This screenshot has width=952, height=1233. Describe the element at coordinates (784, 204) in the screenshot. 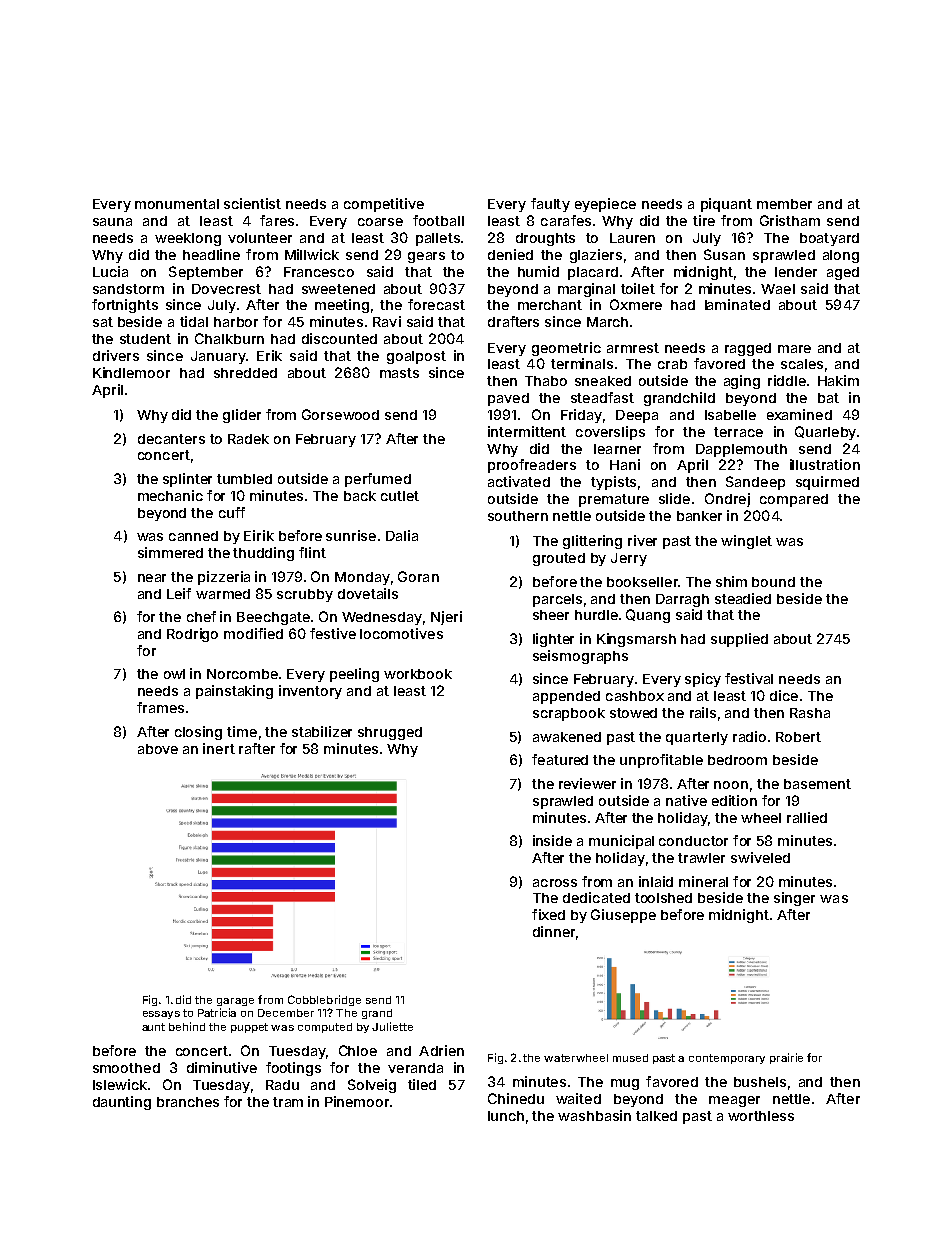

I see `member` at that location.
